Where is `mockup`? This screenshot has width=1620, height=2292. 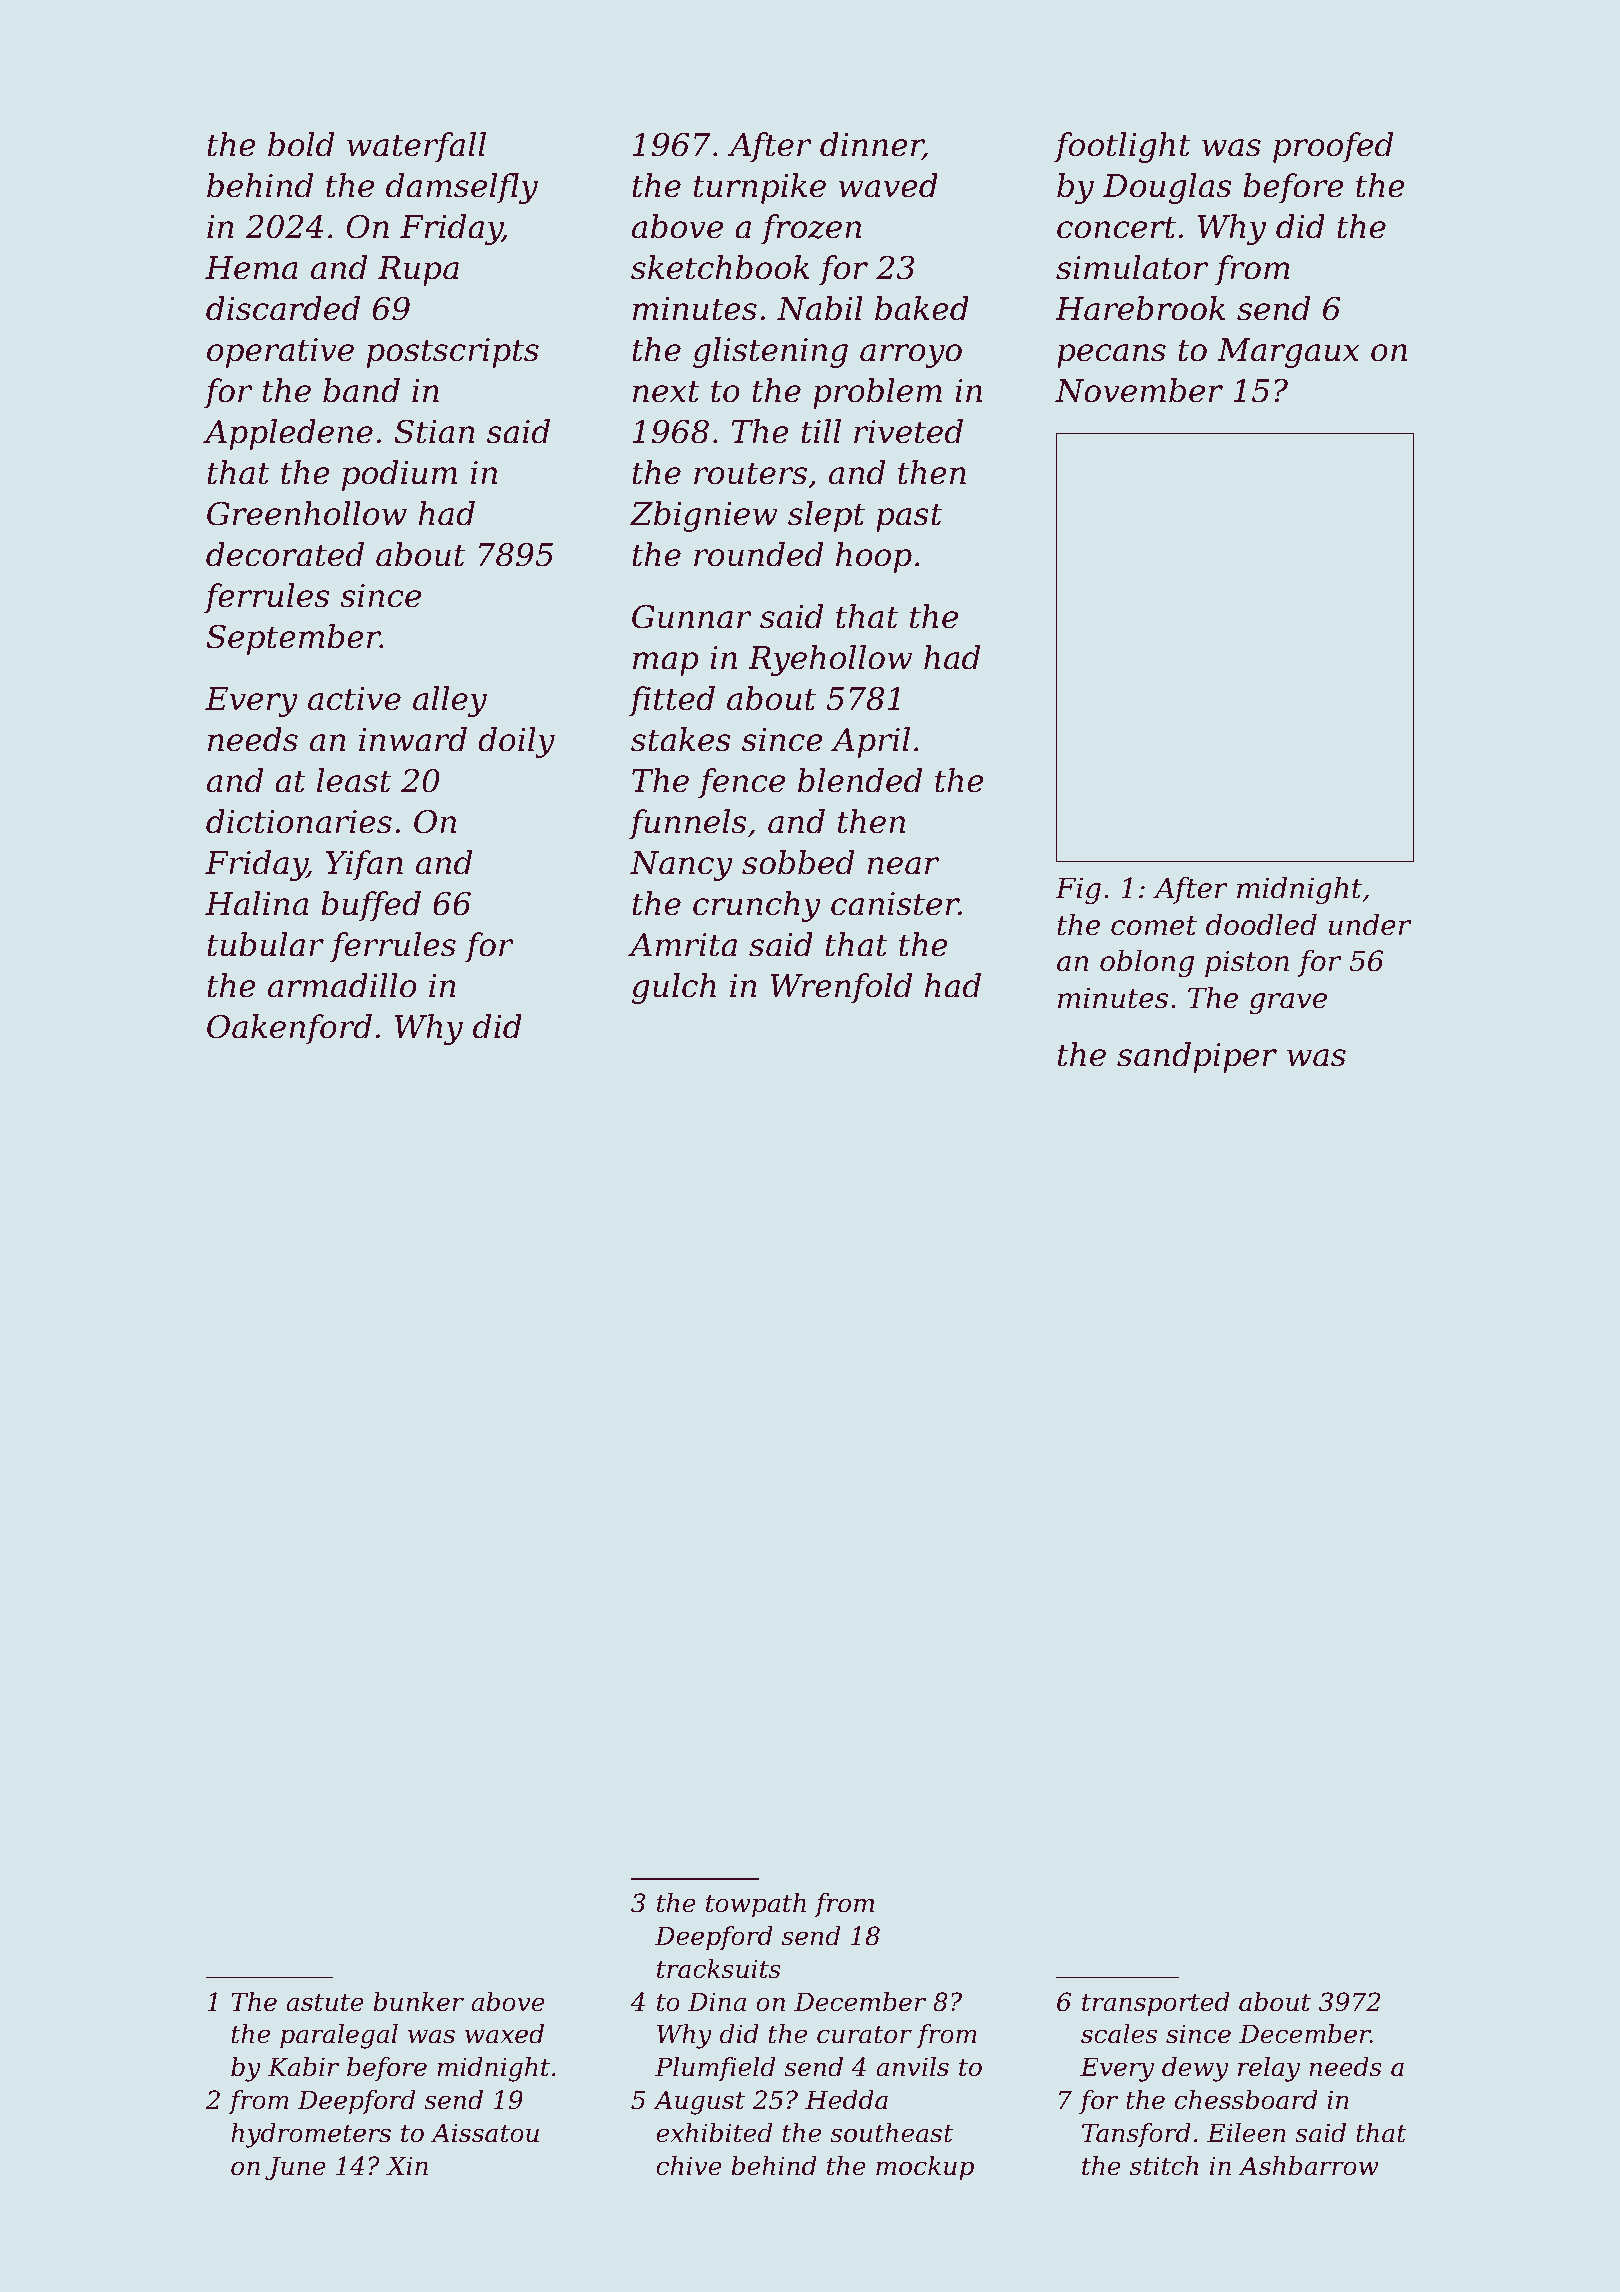 mockup is located at coordinates (925, 2168).
